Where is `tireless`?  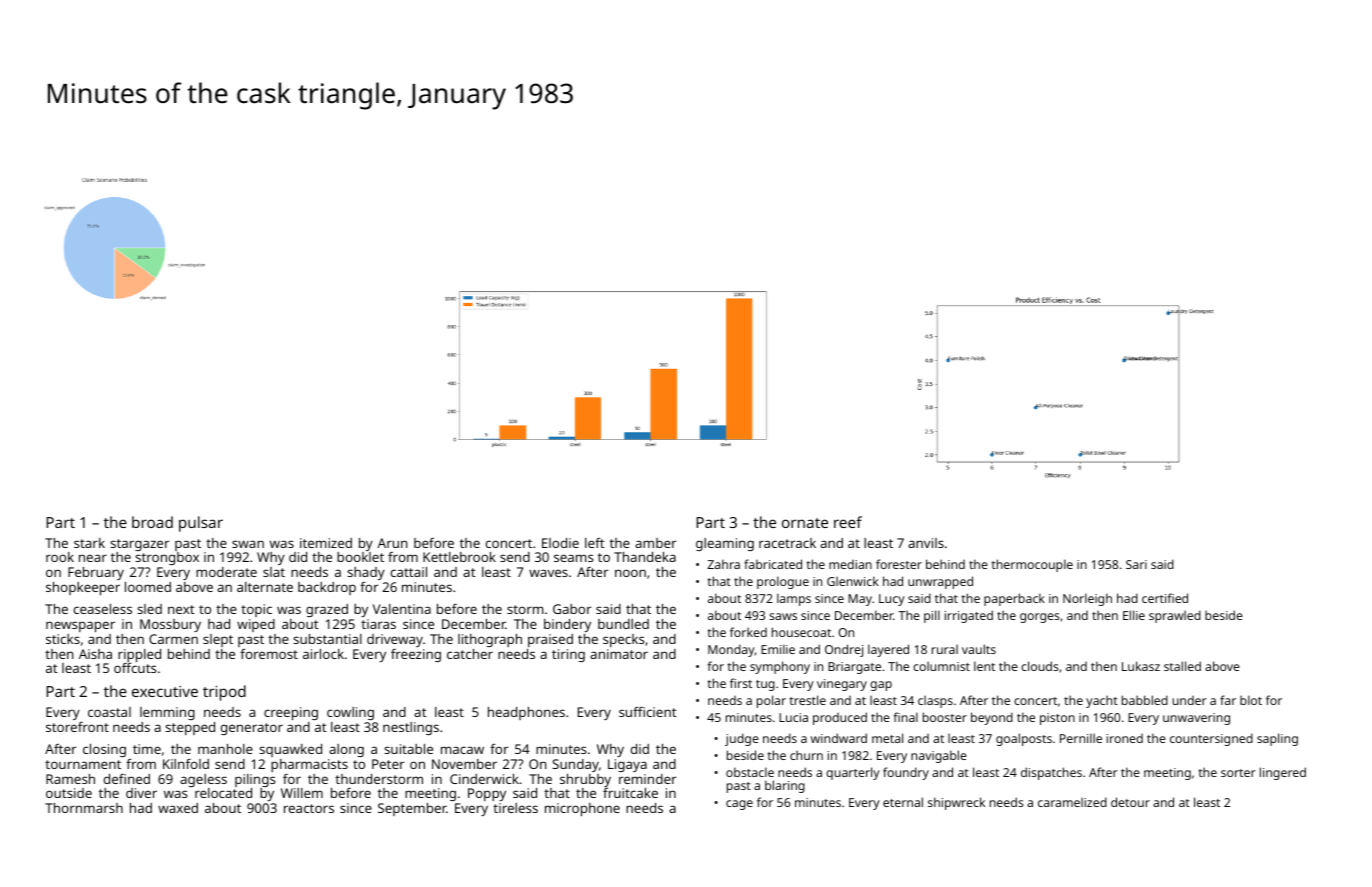 tireless is located at coordinates (515, 808).
